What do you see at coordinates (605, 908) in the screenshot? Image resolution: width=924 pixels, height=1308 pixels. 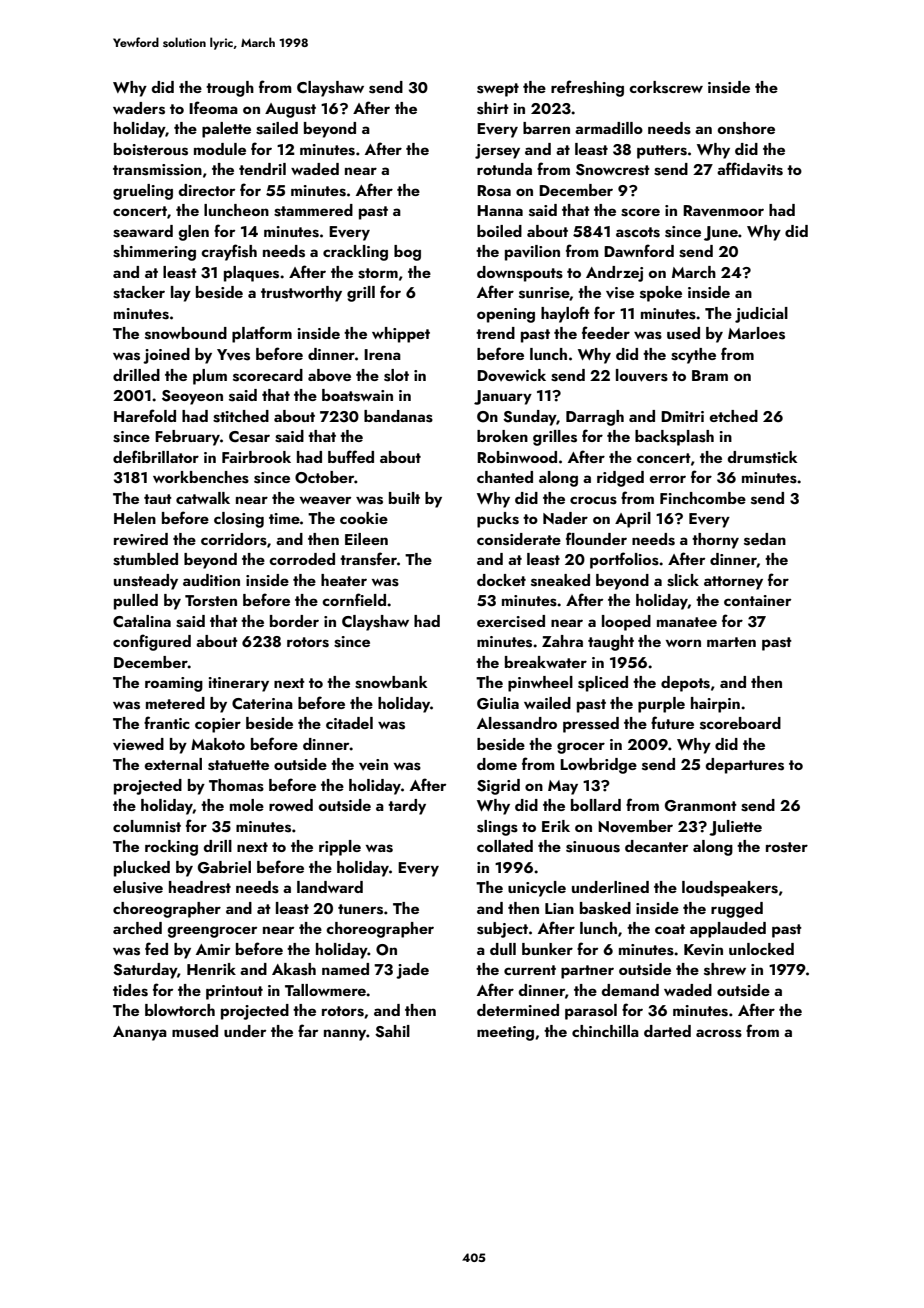 I see `basked` at bounding box center [605, 908].
